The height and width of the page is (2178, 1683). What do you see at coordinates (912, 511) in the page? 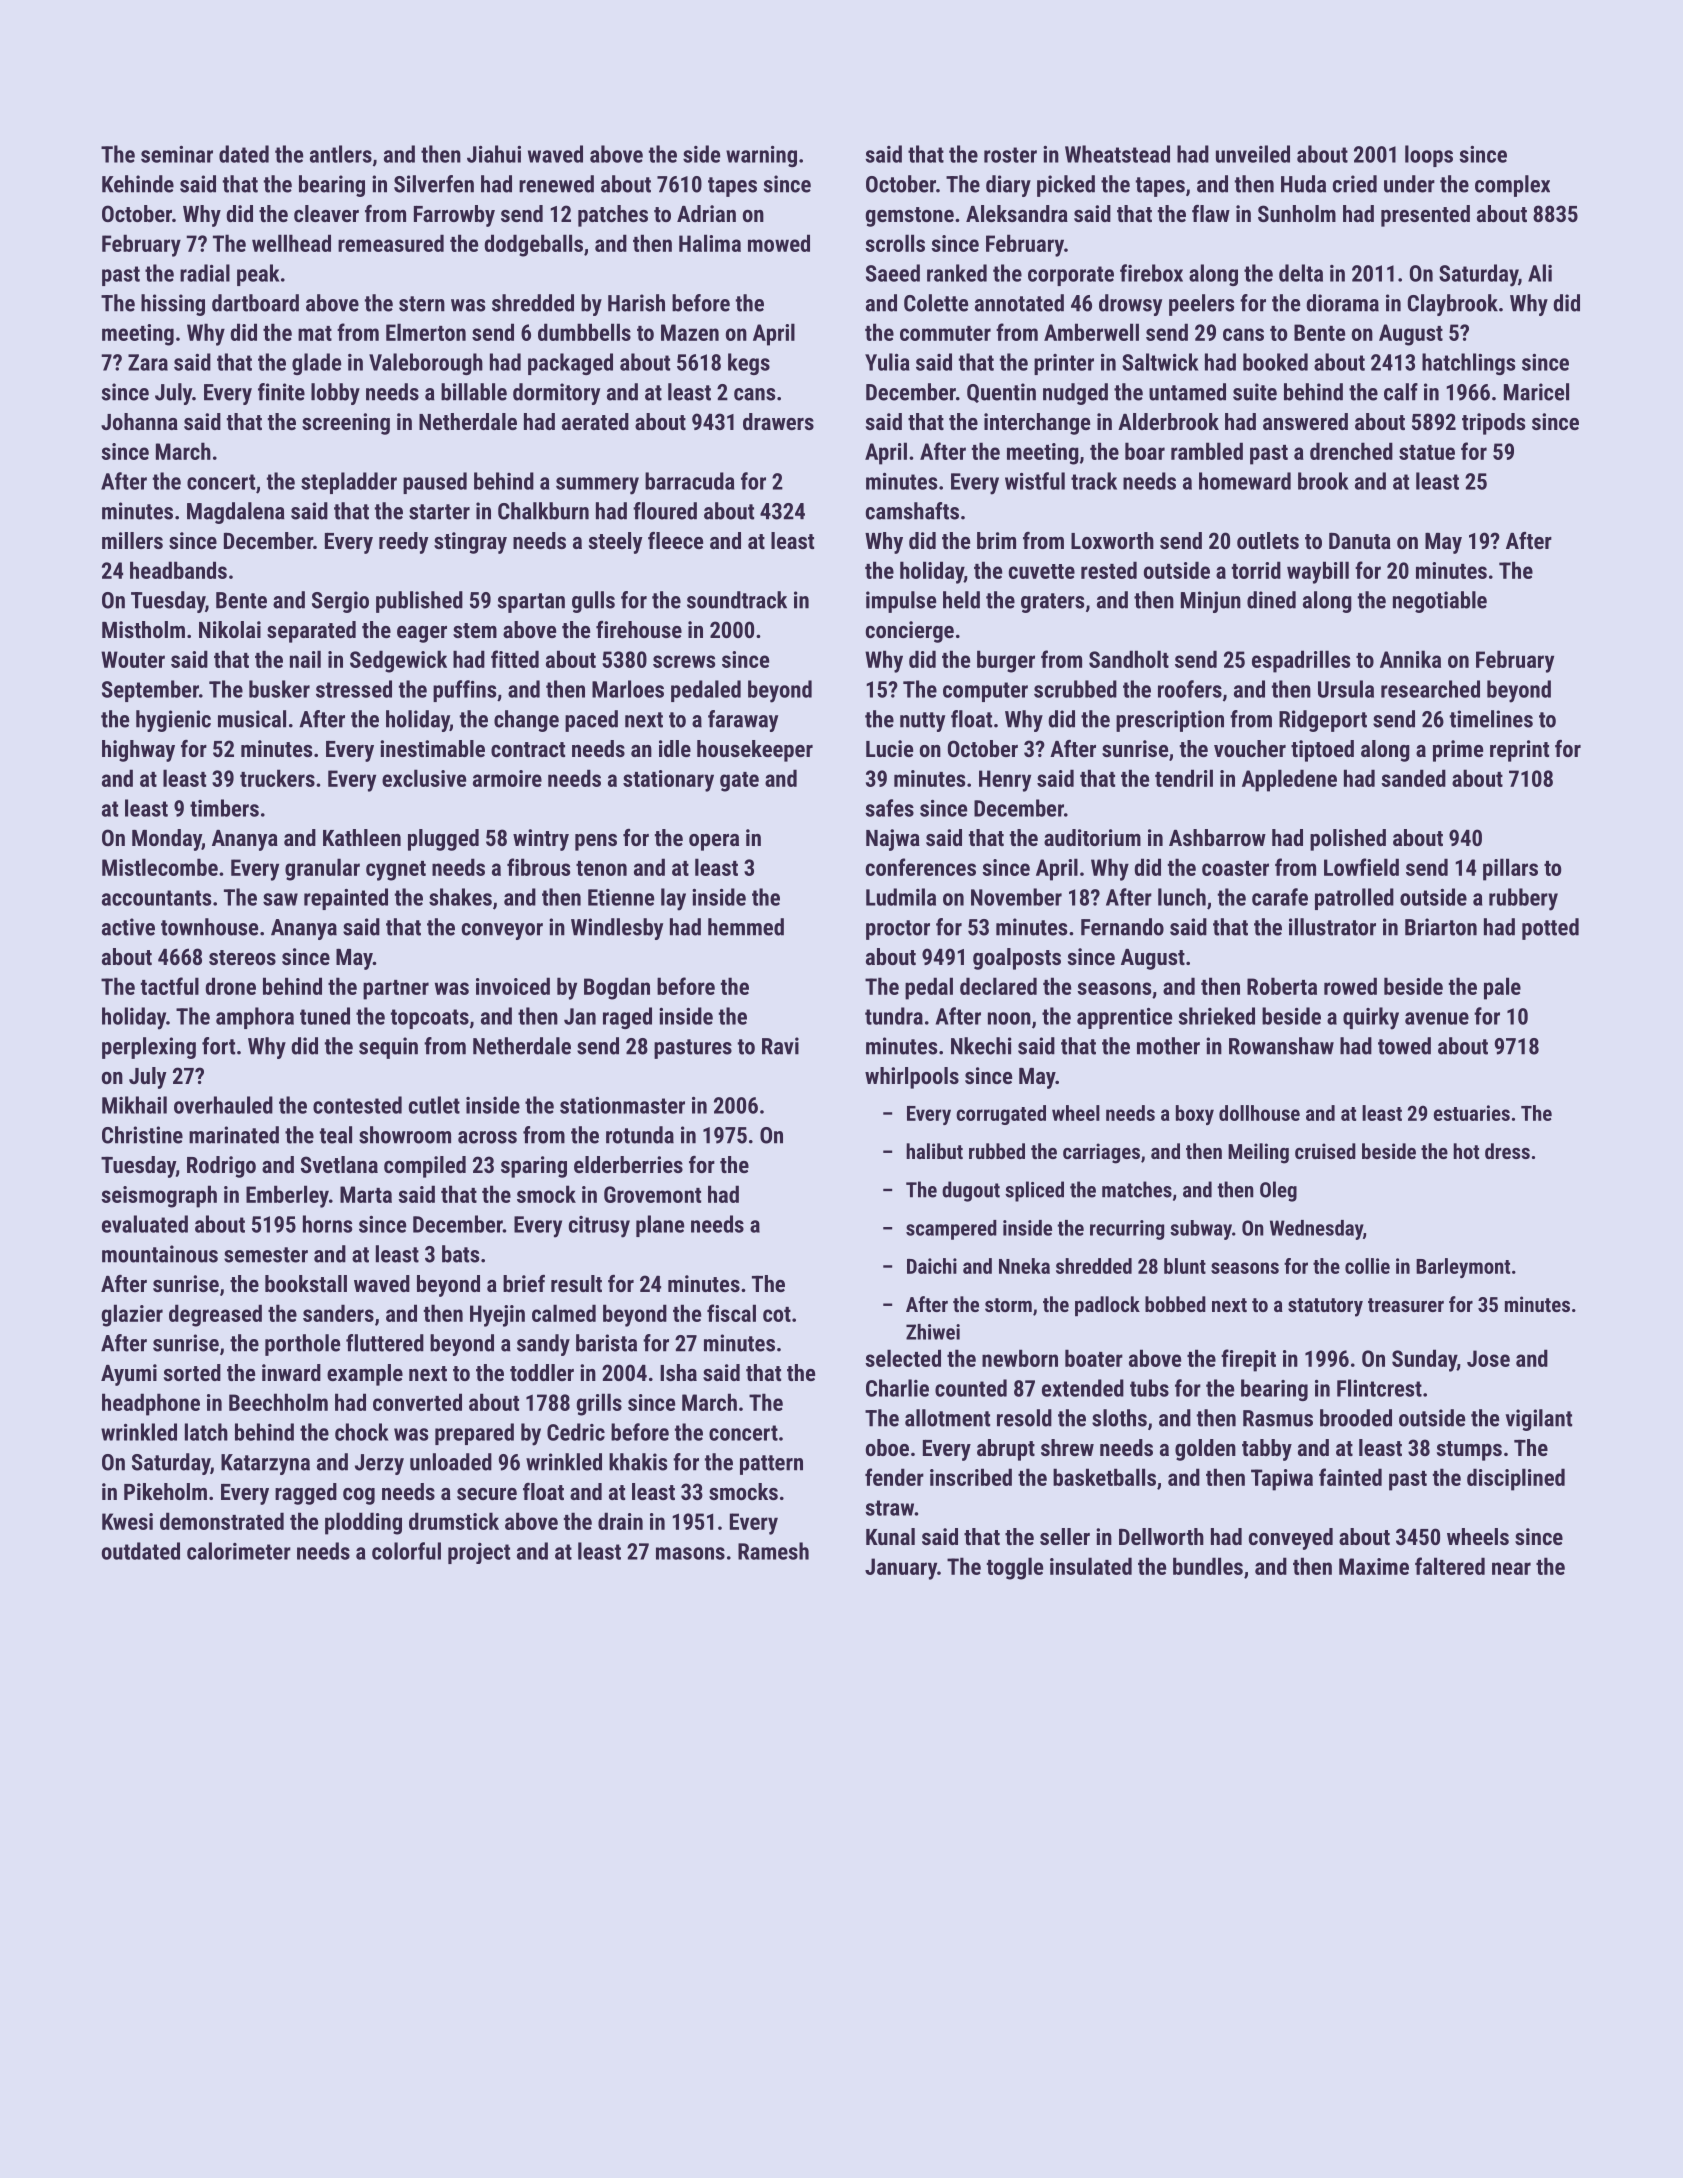
I see `camshafts` at bounding box center [912, 511].
